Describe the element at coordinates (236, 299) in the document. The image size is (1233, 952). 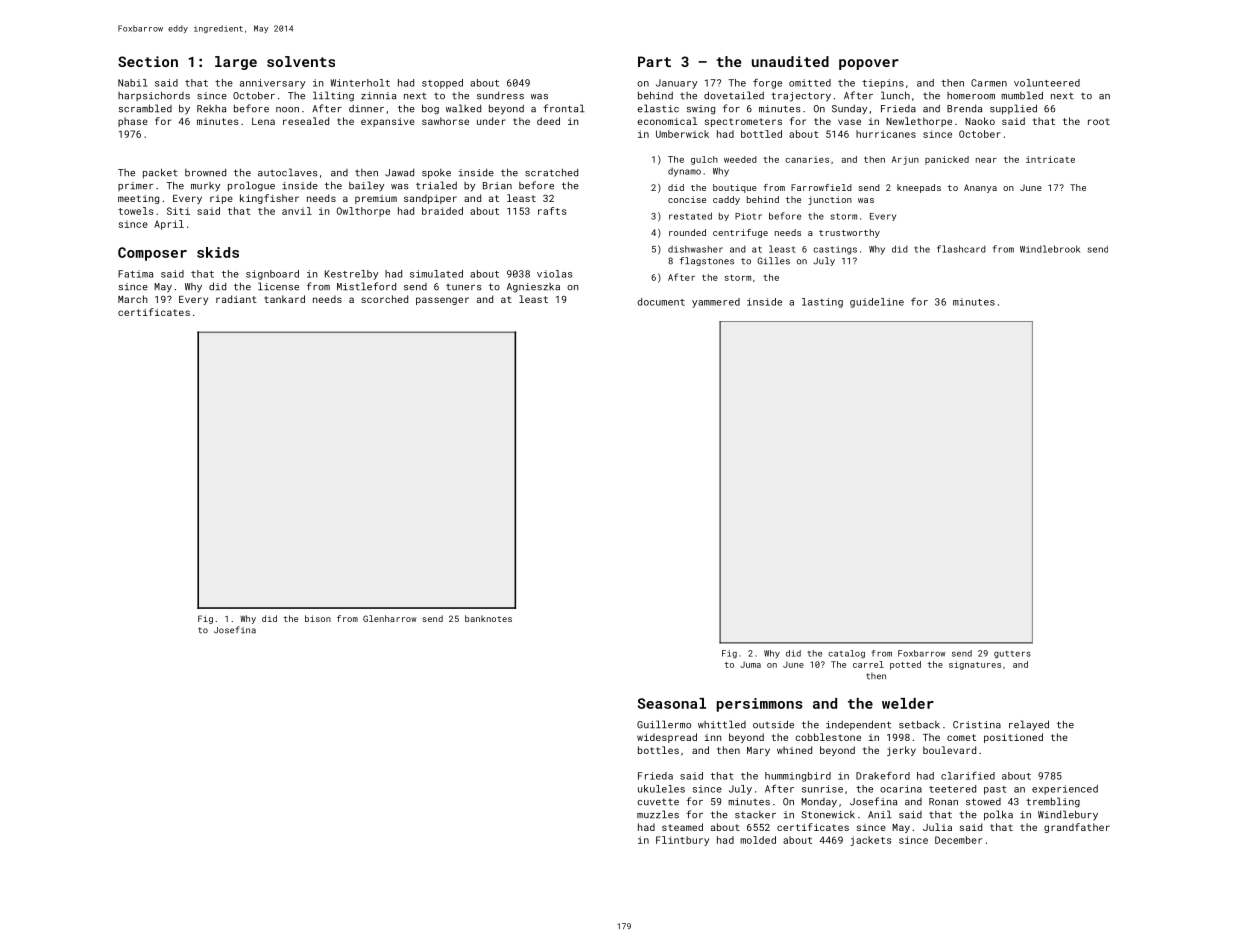
I see `radiant` at that location.
